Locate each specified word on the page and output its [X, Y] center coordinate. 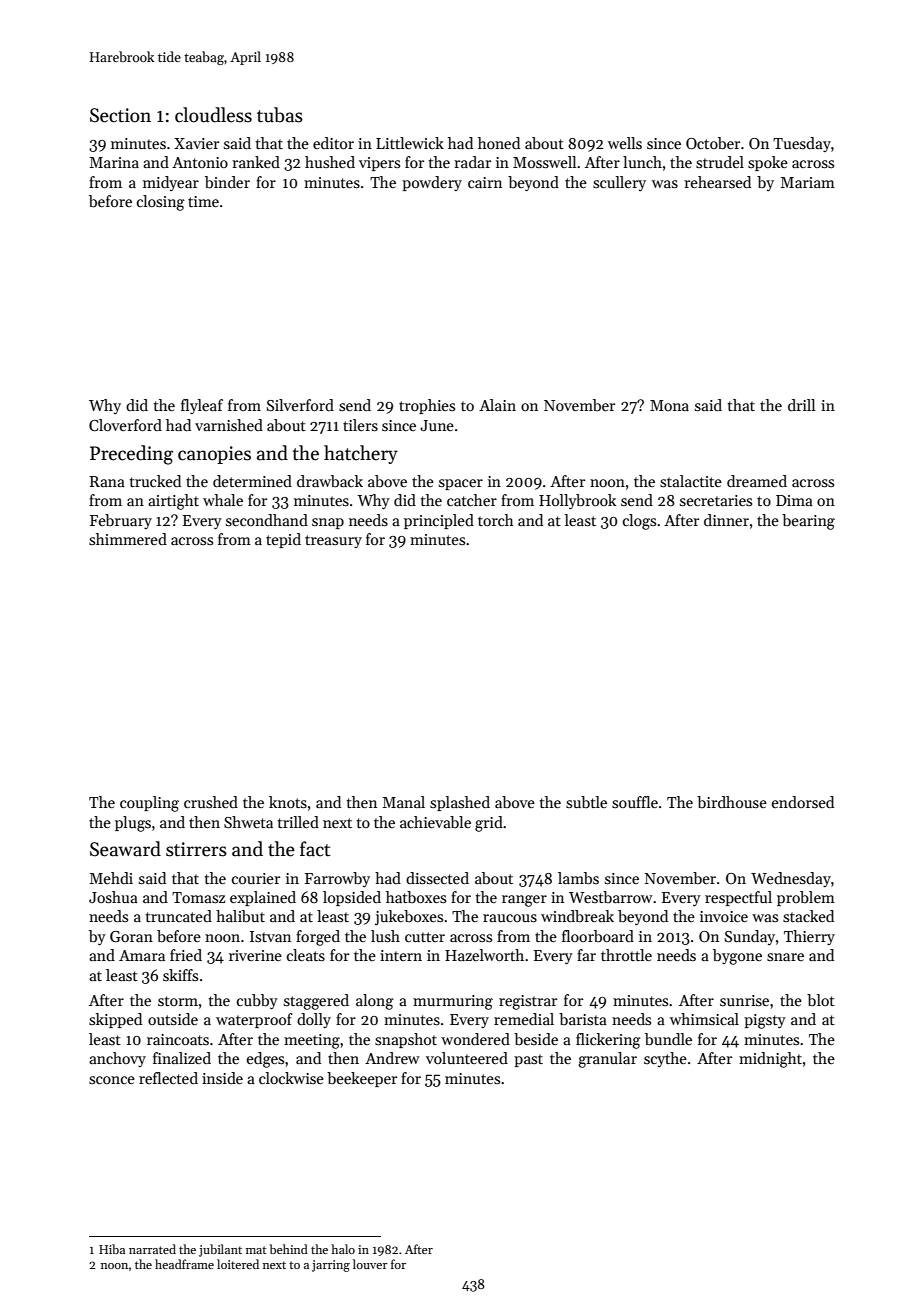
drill [801, 405]
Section [120, 115]
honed [499, 143]
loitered [238, 1264]
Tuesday [802, 144]
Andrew [392, 1058]
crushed [211, 802]
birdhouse [732, 802]
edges [265, 1060]
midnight [770, 1060]
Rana [107, 481]
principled [439, 521]
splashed [460, 803]
